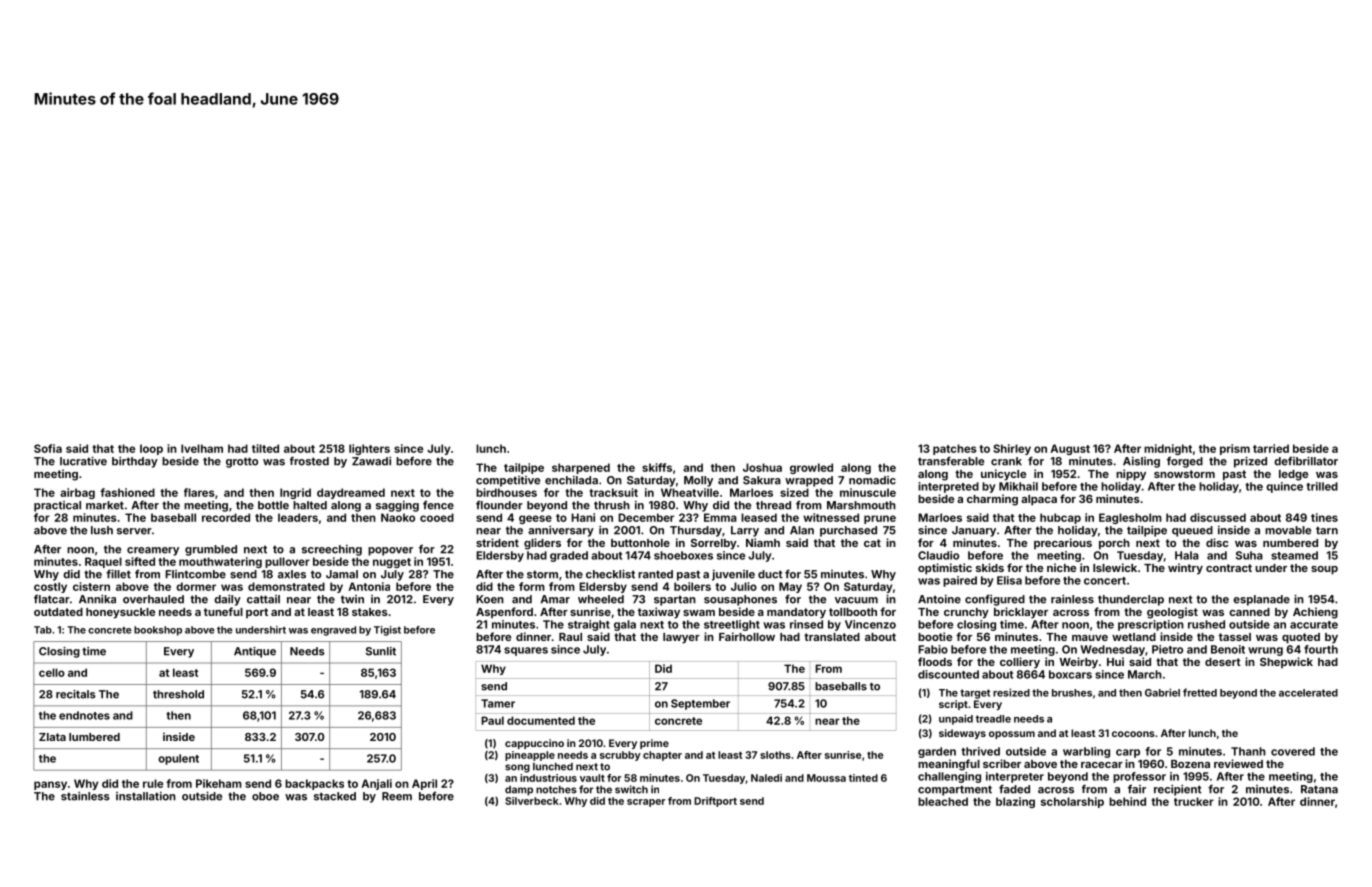 This screenshot has width=1372, height=887. I want to click on Antique, so click(255, 652).
